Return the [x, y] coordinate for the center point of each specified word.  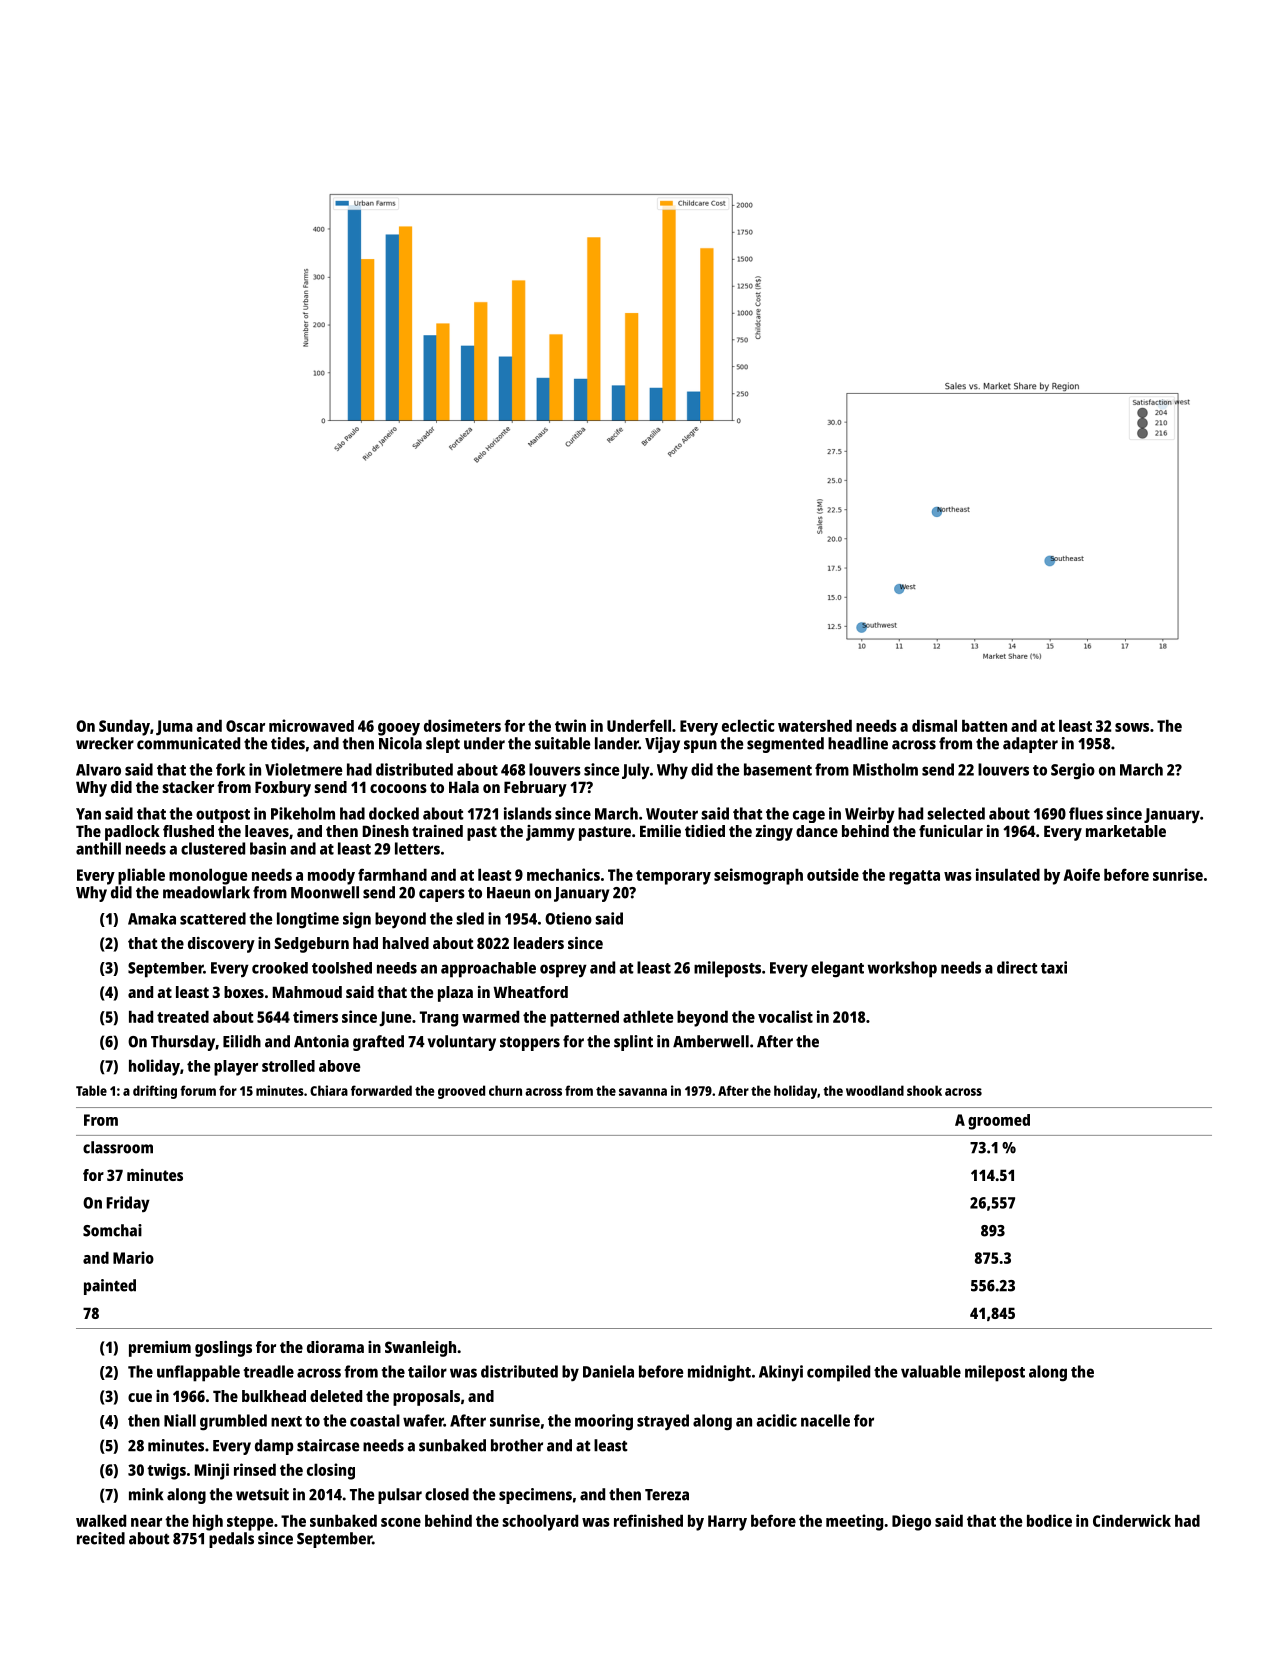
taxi [1054, 967]
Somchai [112, 1230]
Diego [911, 1522]
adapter [1030, 745]
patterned [584, 1018]
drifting [155, 1092]
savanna [643, 1092]
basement [778, 769]
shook [924, 1090]
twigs [166, 1471]
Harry [727, 1523]
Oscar [245, 726]
